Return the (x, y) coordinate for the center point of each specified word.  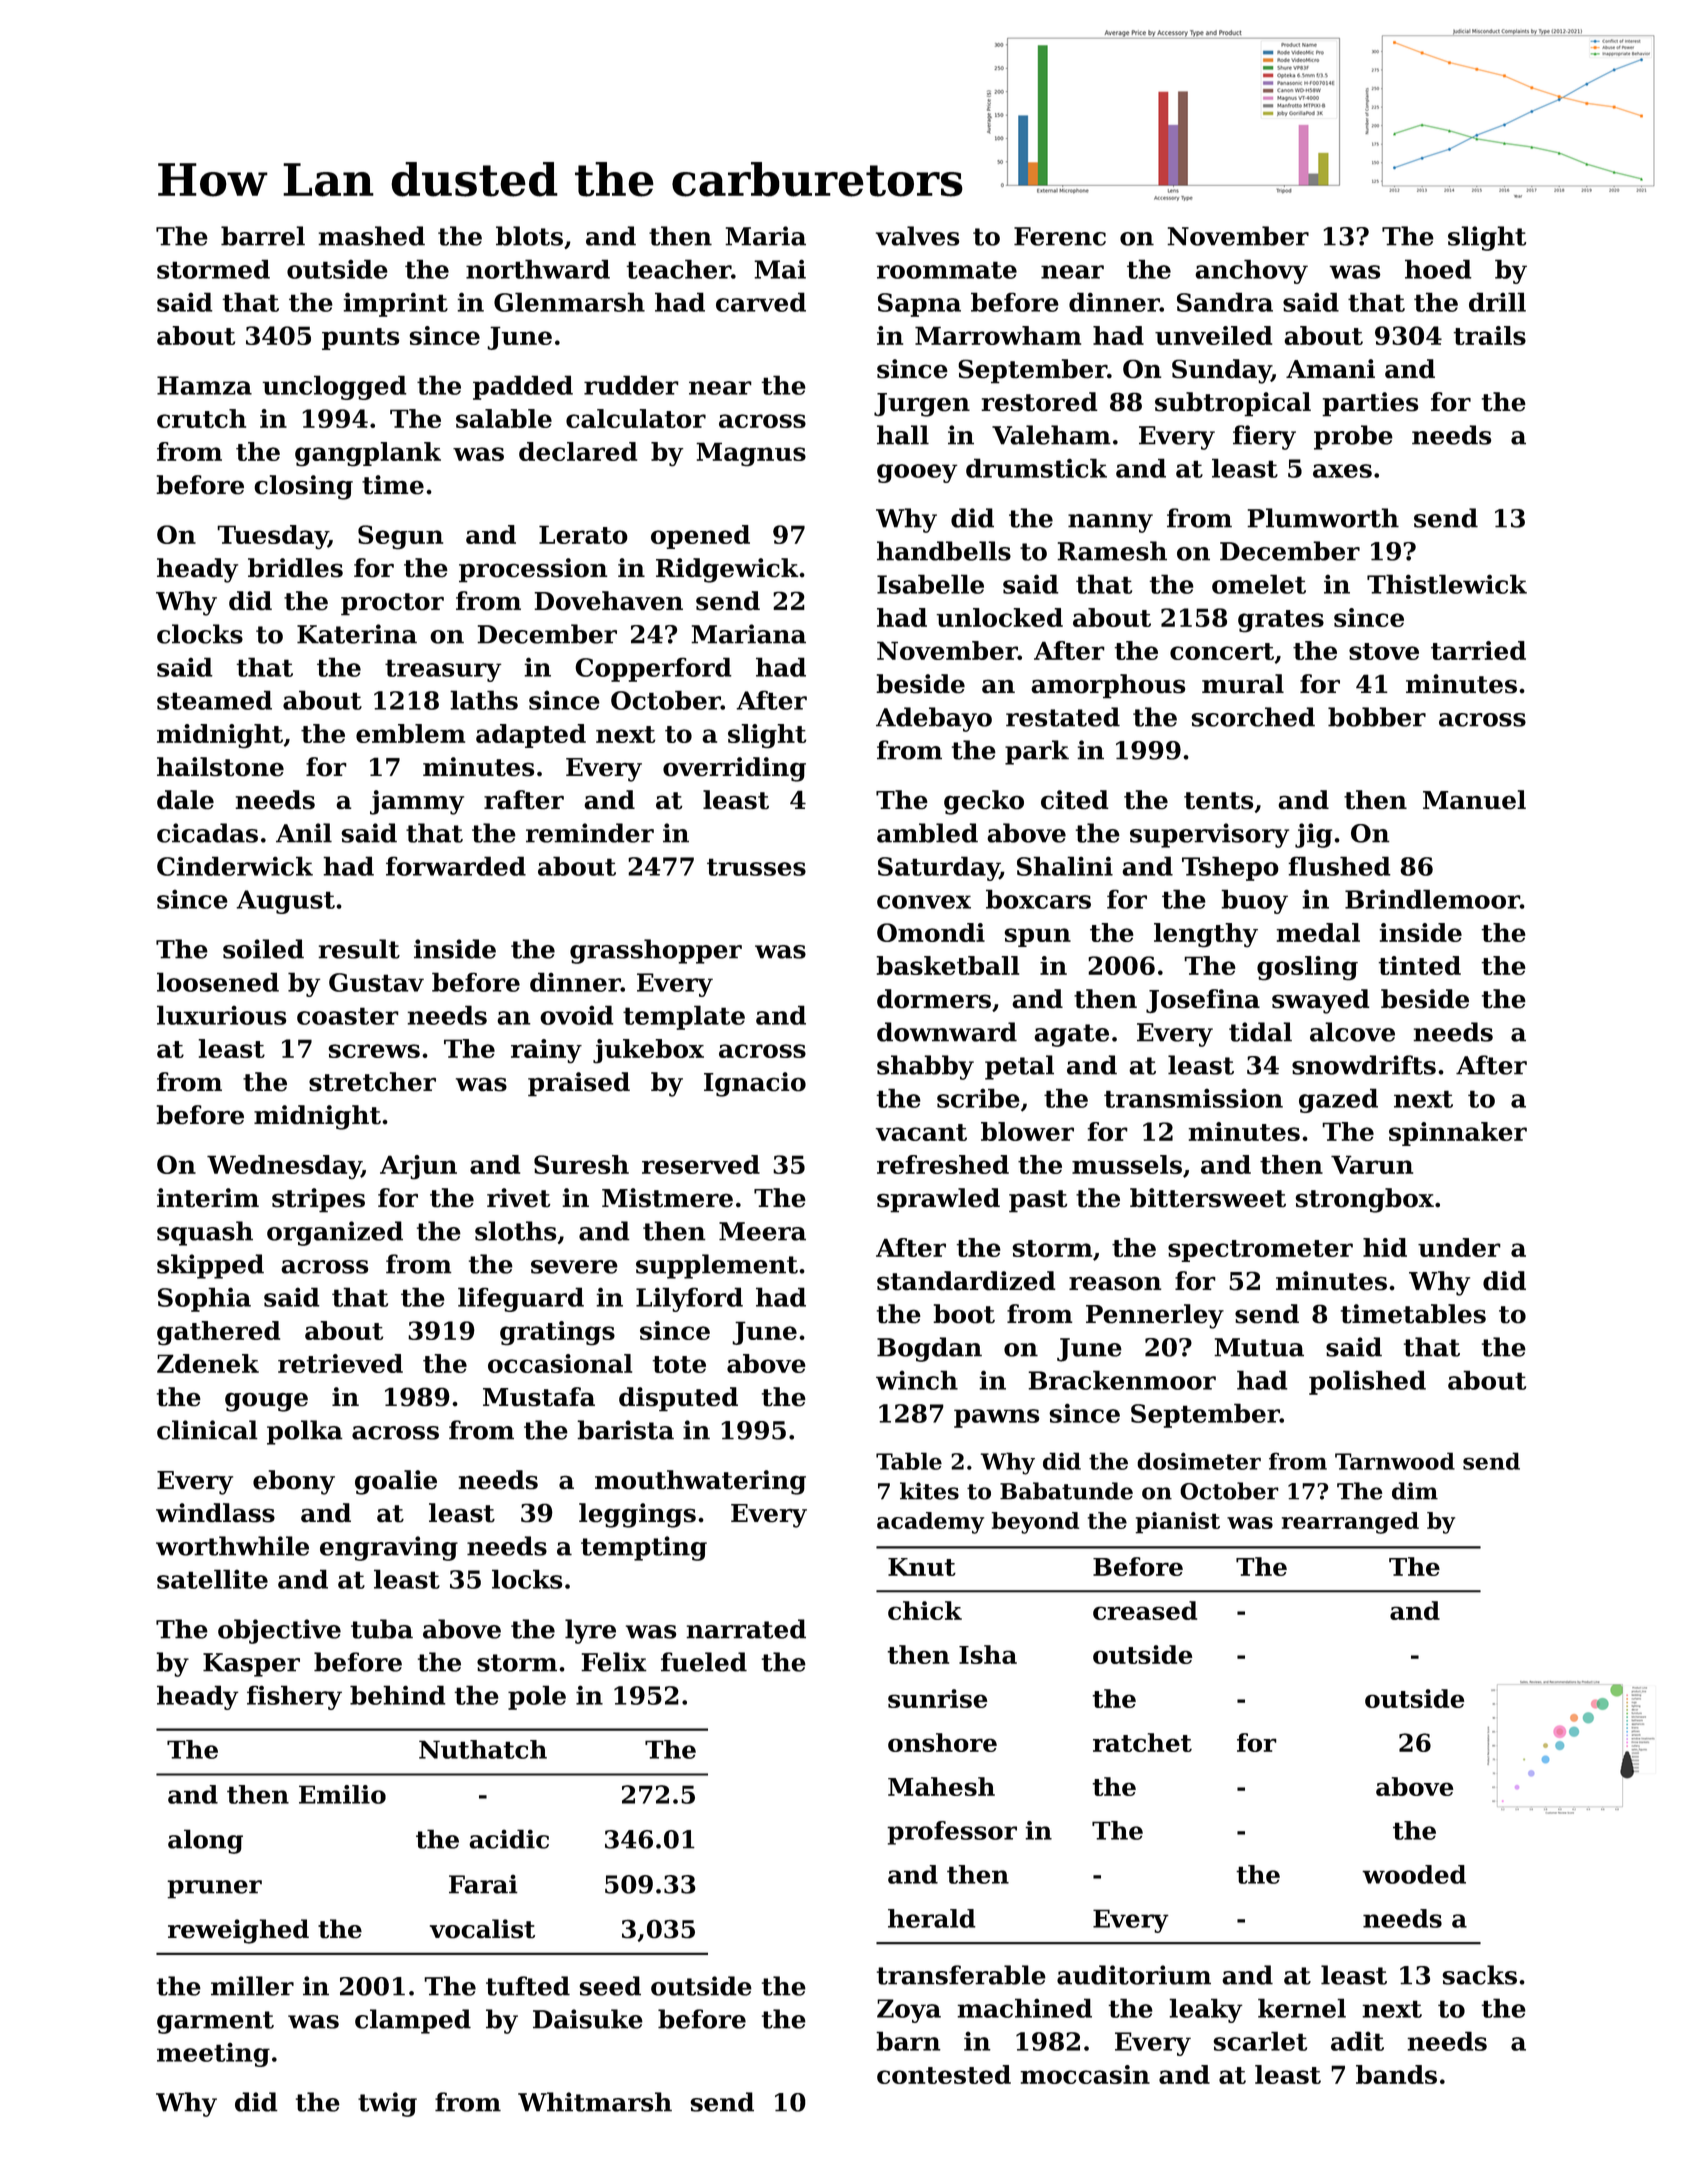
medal (1318, 932)
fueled (704, 1662)
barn (908, 2041)
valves (918, 236)
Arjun (418, 1167)
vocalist (482, 1929)
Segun (400, 537)
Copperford (653, 669)
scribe (978, 1098)
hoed (1438, 269)
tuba (382, 1629)
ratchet (1142, 1742)
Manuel (1474, 800)
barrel (263, 236)
